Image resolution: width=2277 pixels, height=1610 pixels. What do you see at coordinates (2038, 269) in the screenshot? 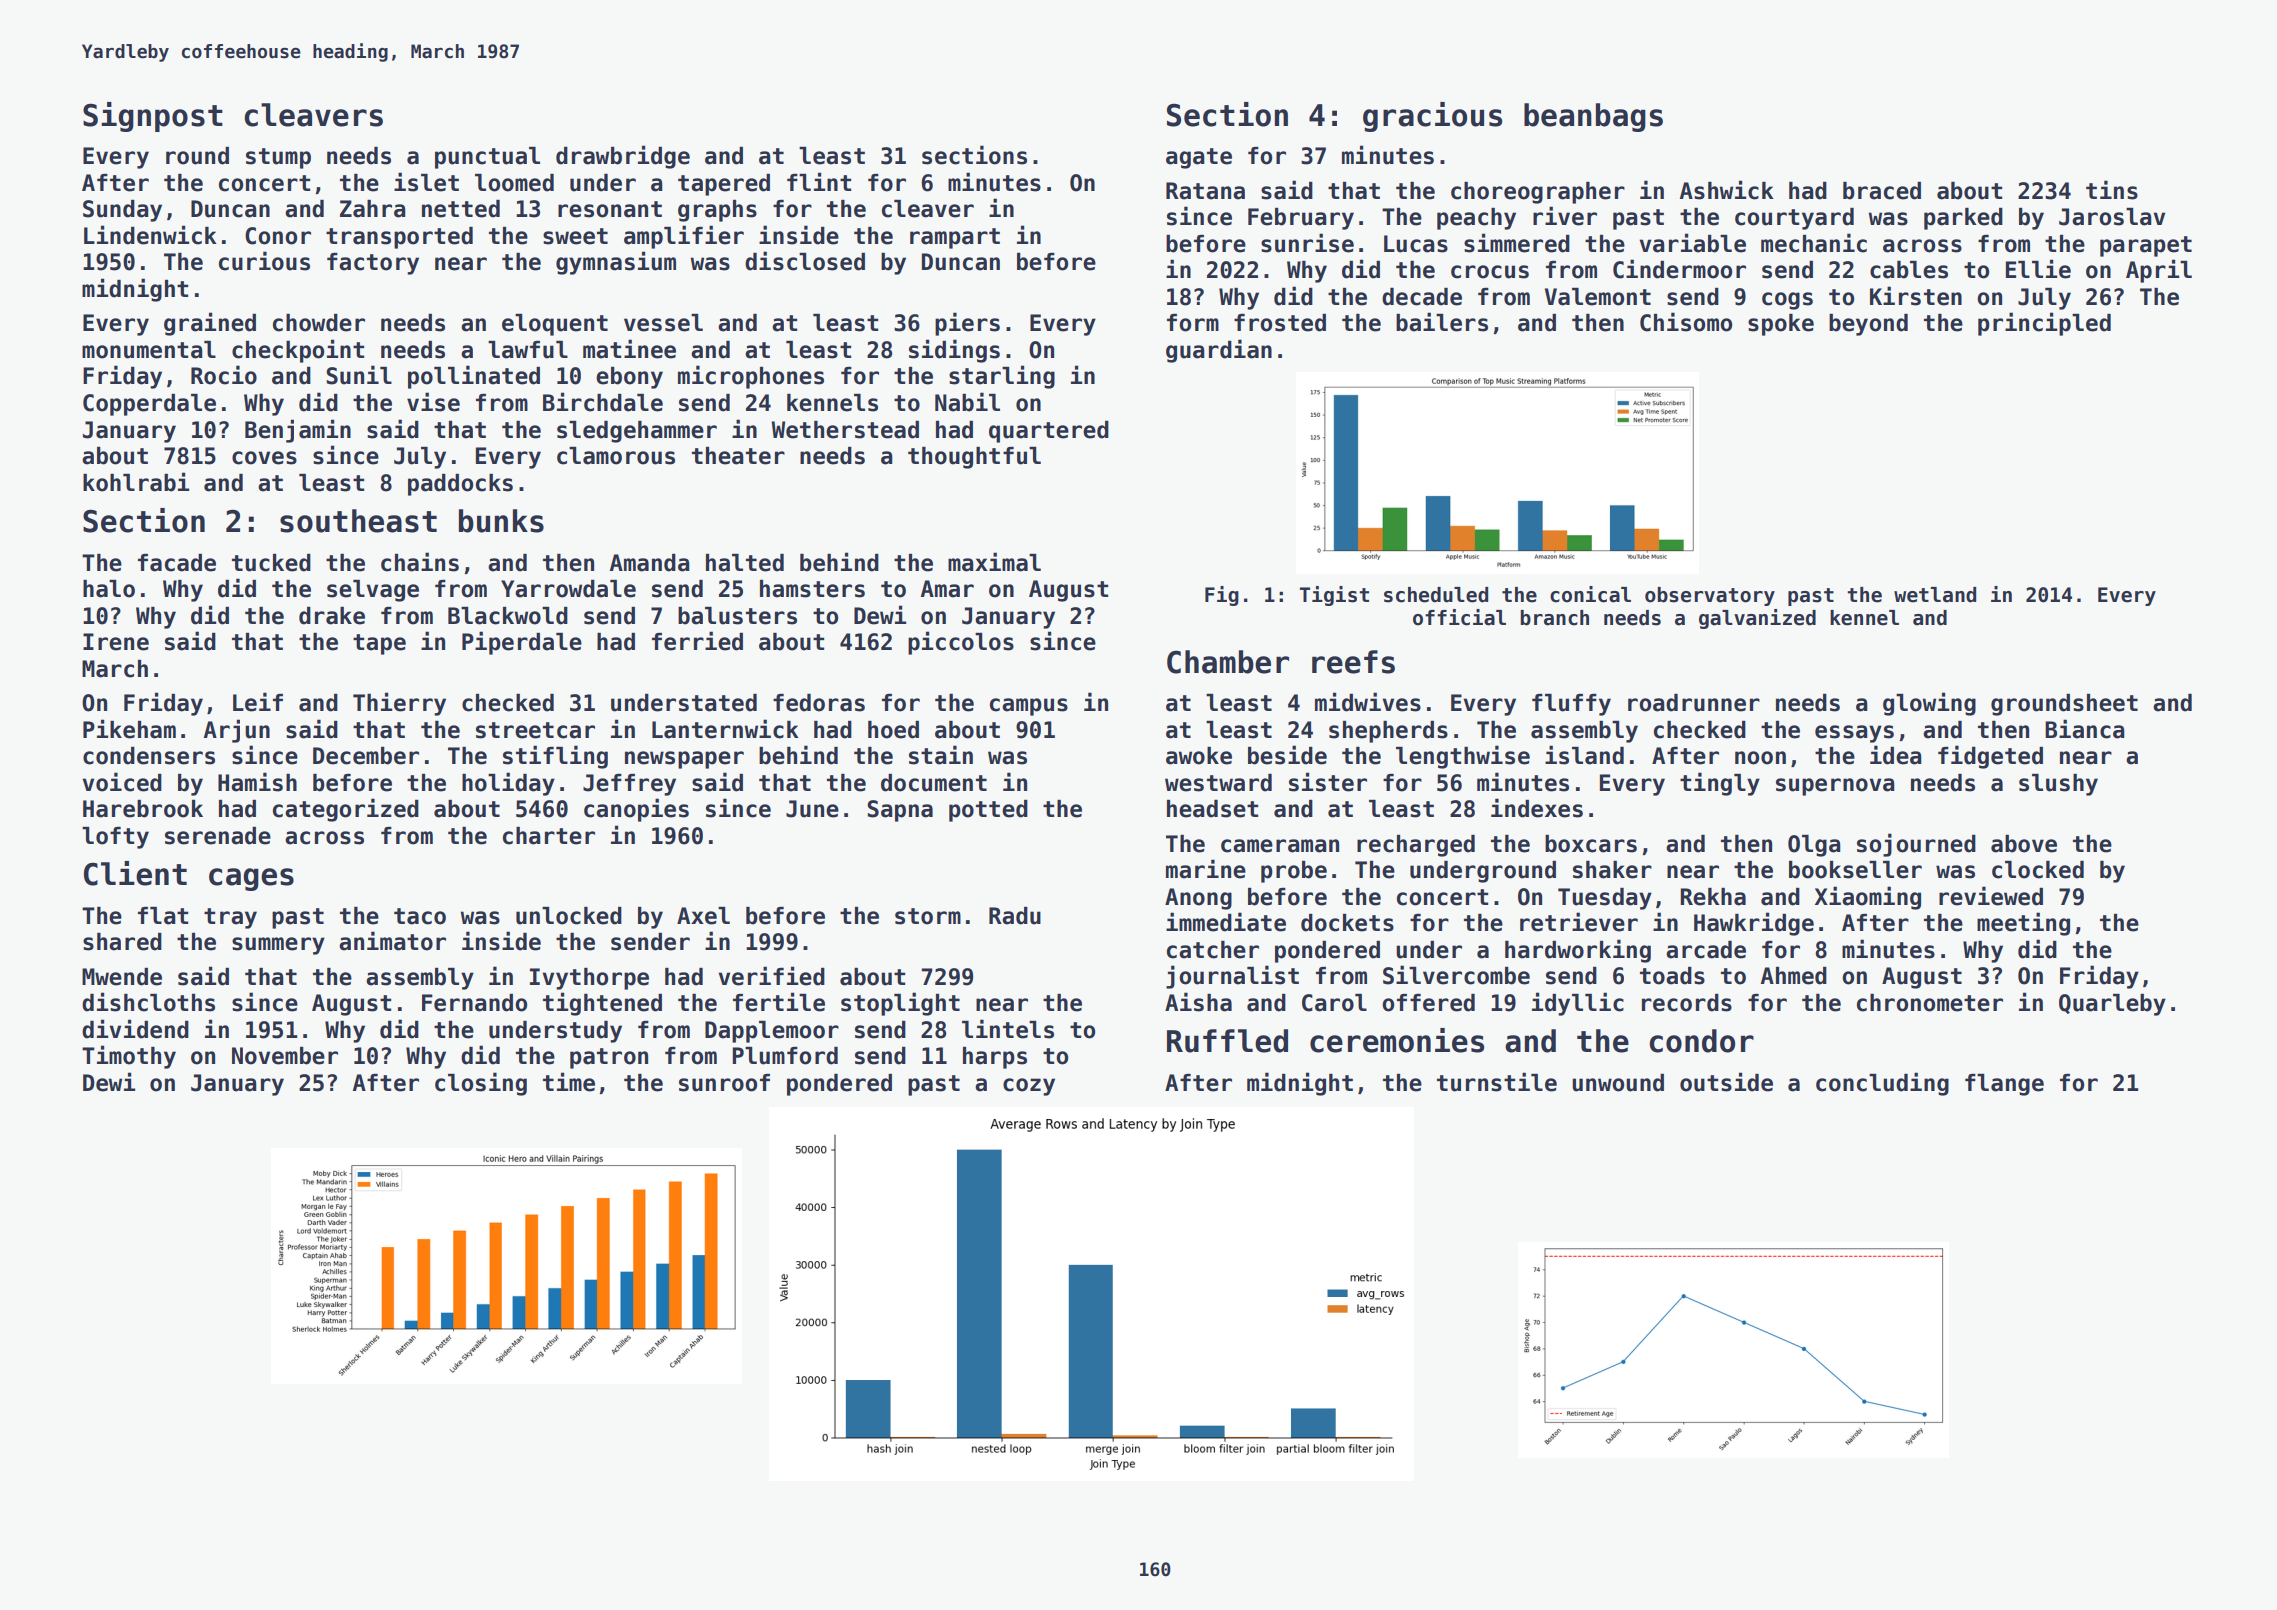
I see `Ellie` at bounding box center [2038, 269].
